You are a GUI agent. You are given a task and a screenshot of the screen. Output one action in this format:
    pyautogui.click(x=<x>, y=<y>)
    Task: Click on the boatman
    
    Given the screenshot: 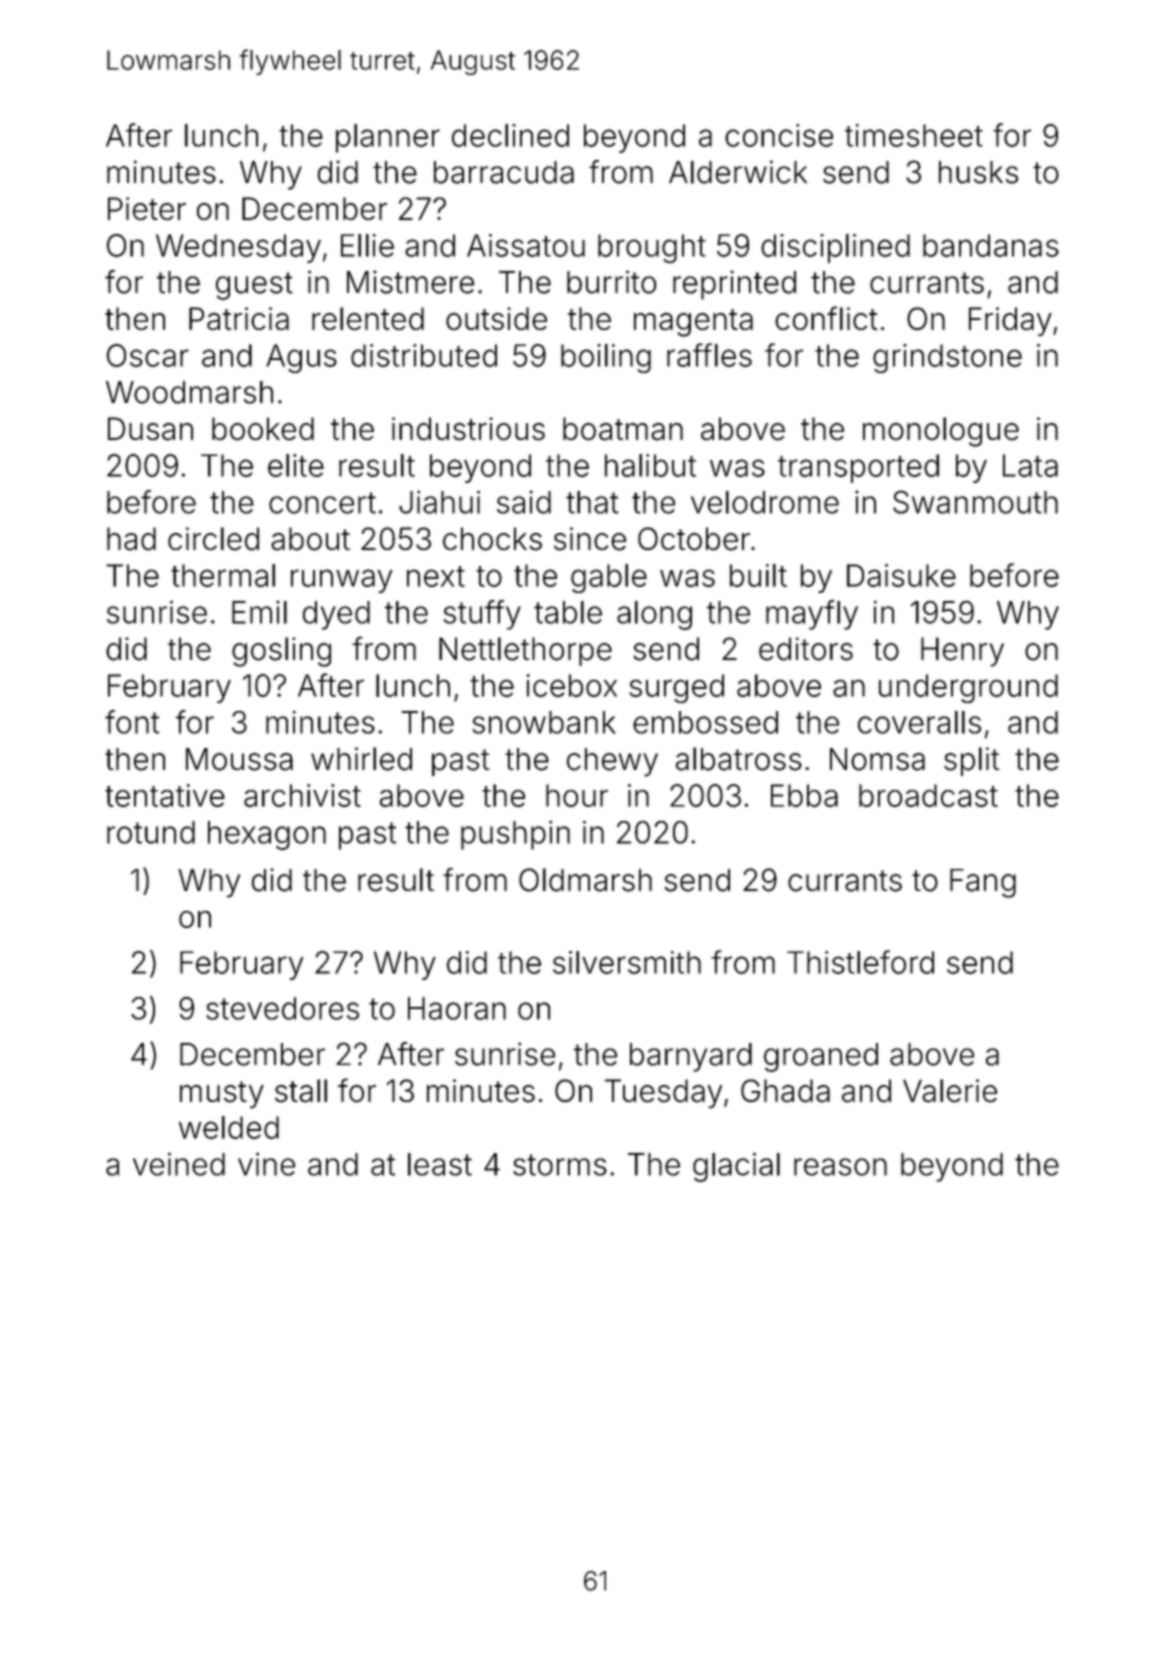 What is the action you would take?
    pyautogui.click(x=623, y=429)
